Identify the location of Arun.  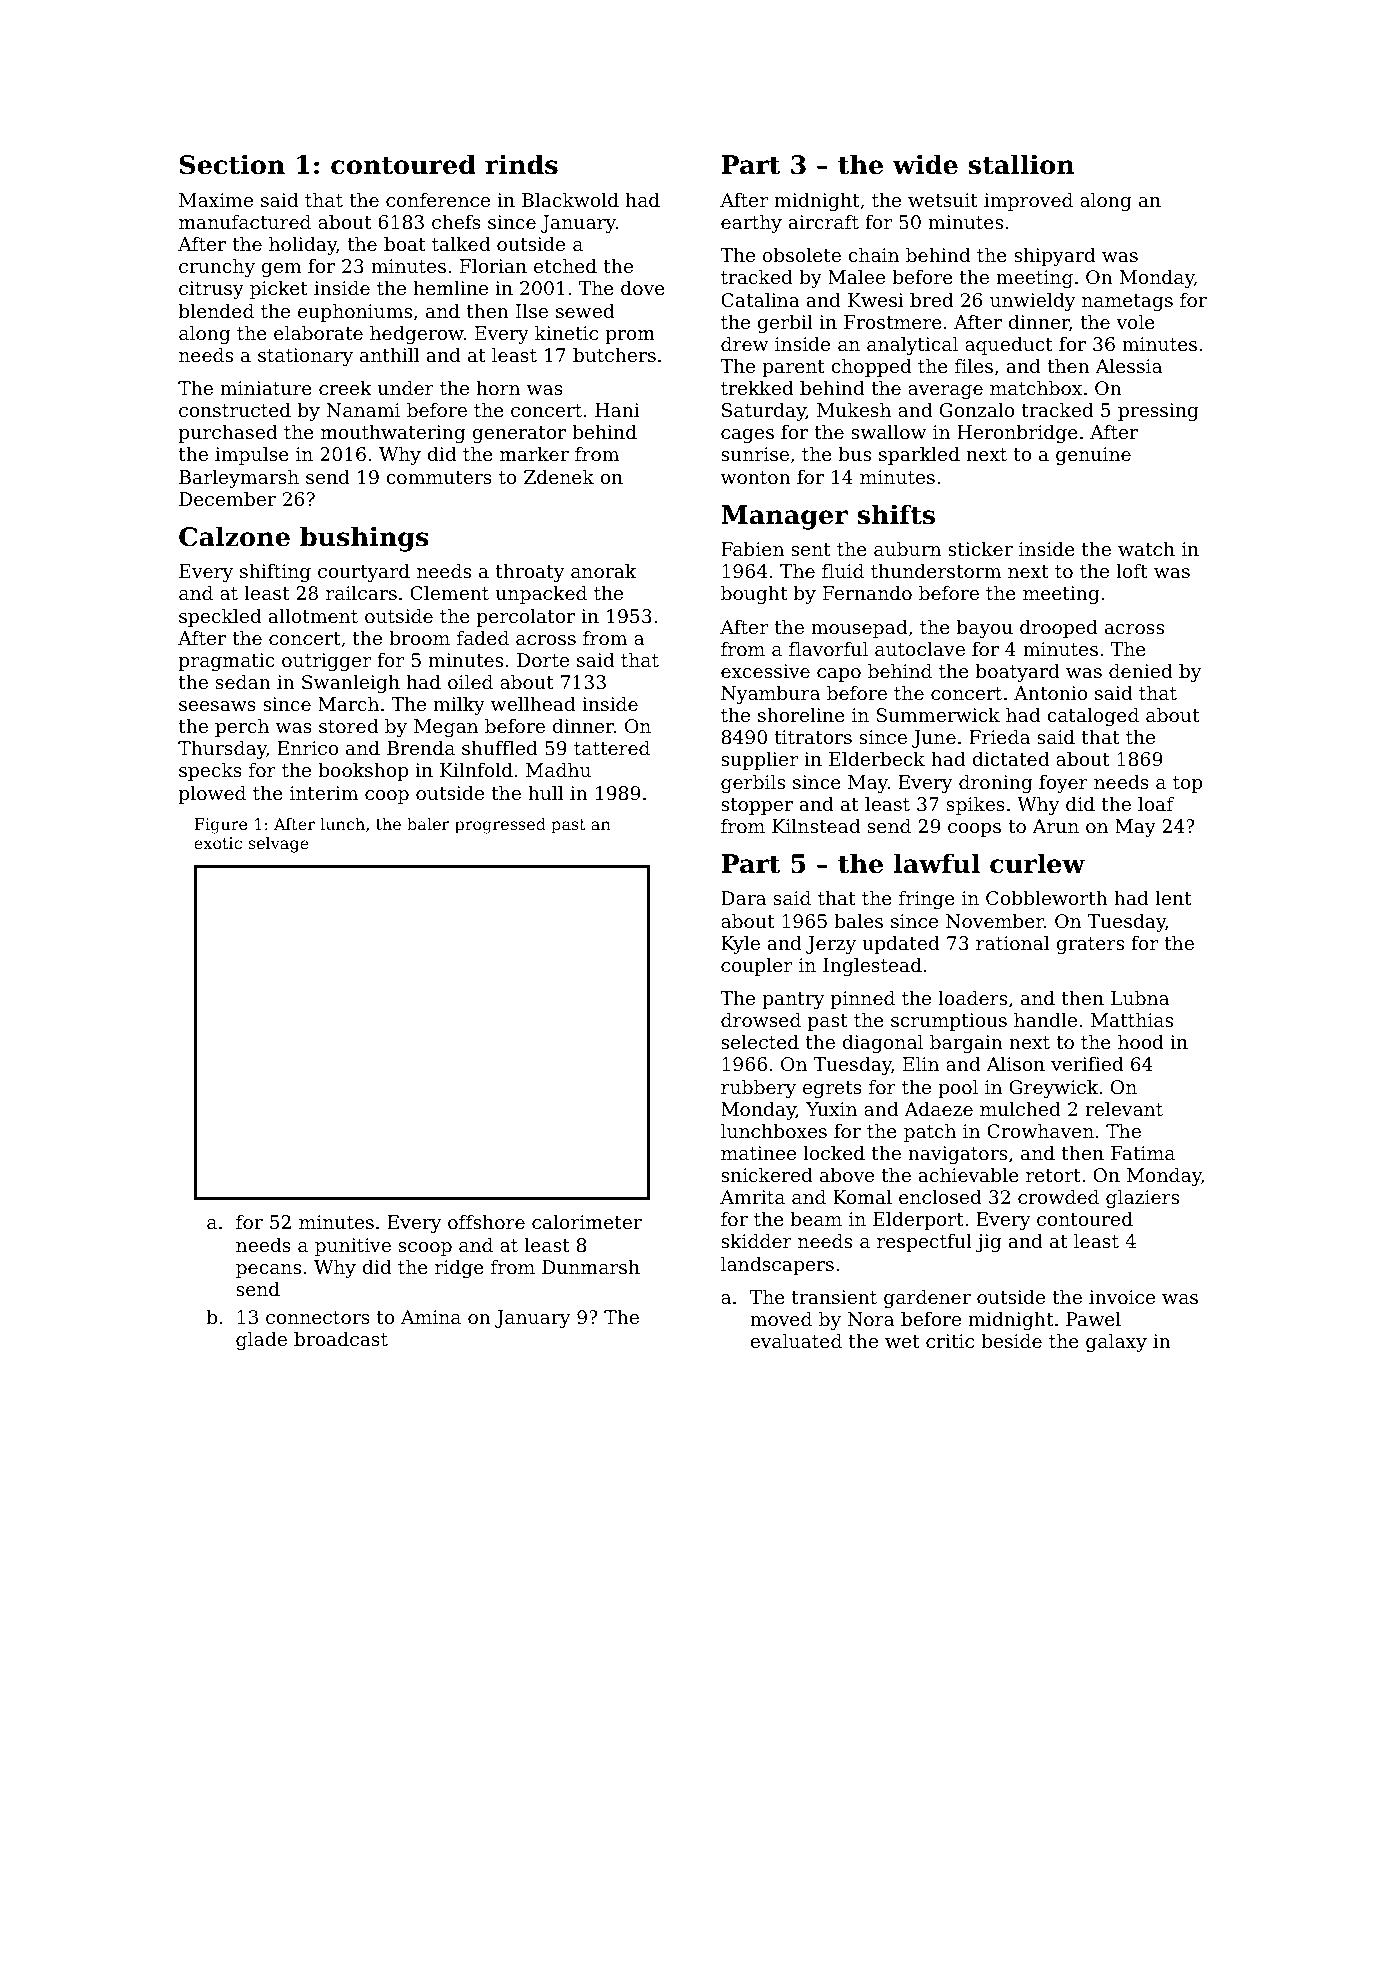
(1055, 826).
